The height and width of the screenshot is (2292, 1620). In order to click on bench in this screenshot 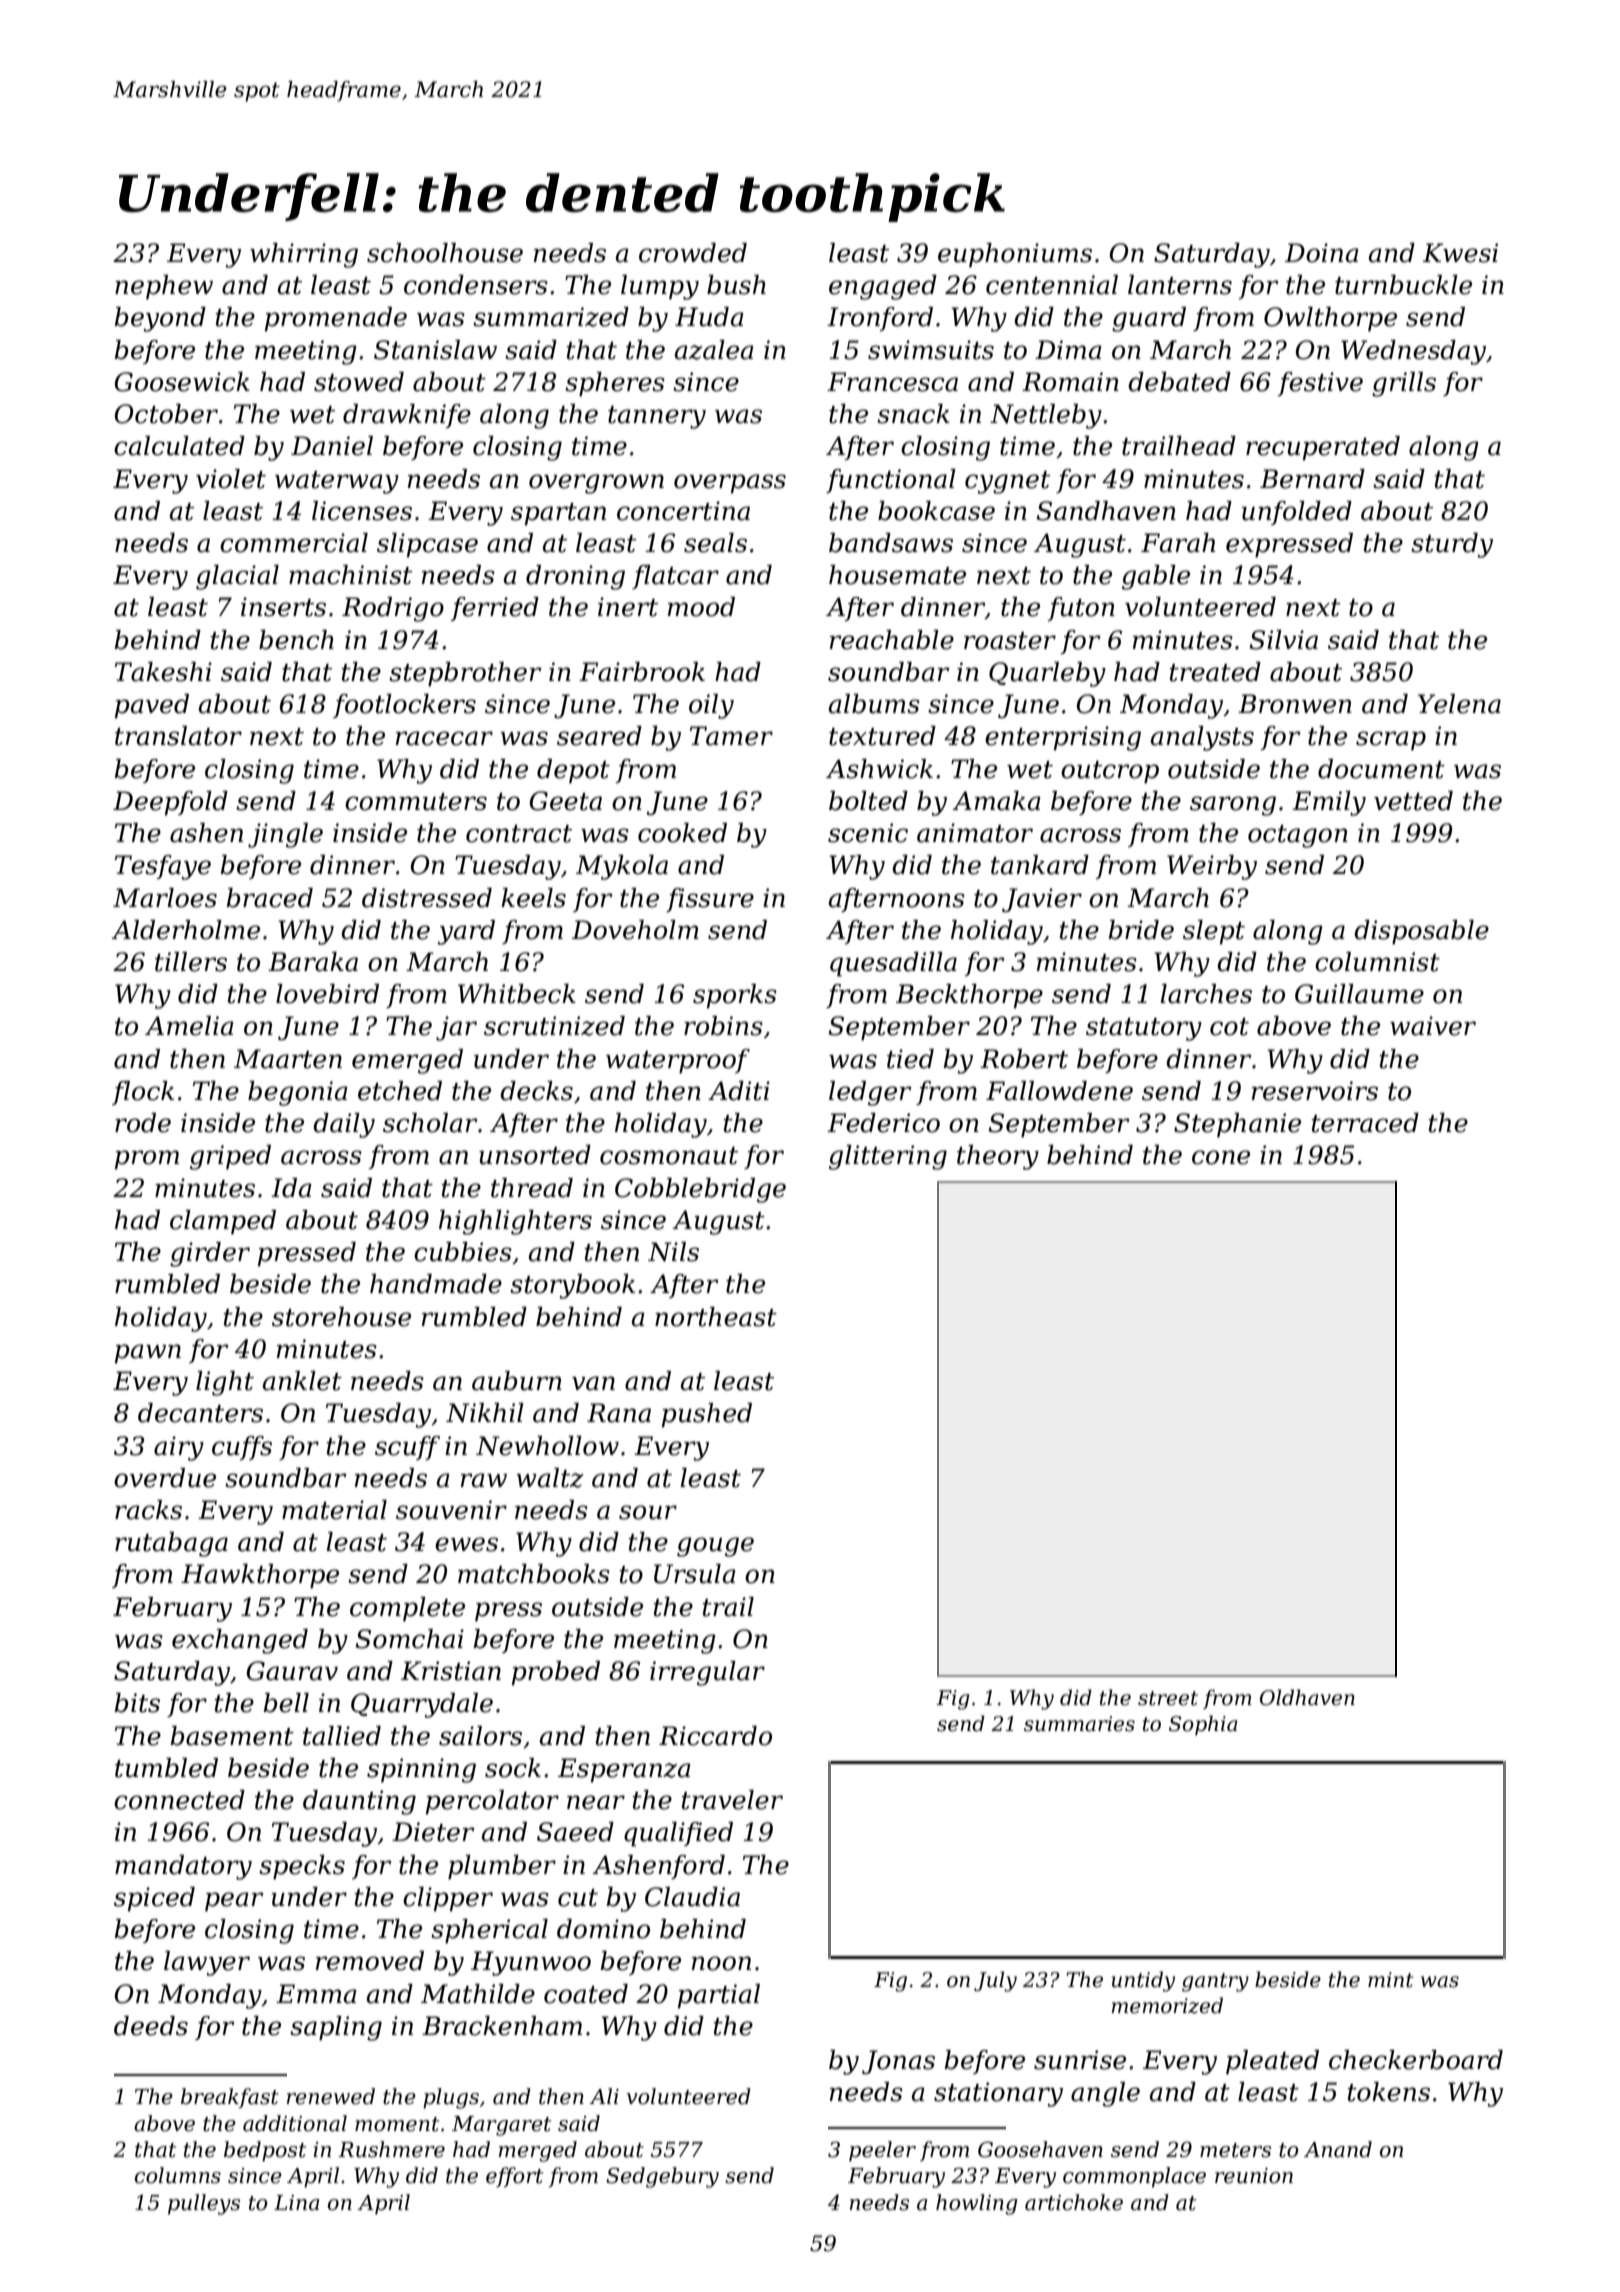, I will do `click(296, 640)`.
